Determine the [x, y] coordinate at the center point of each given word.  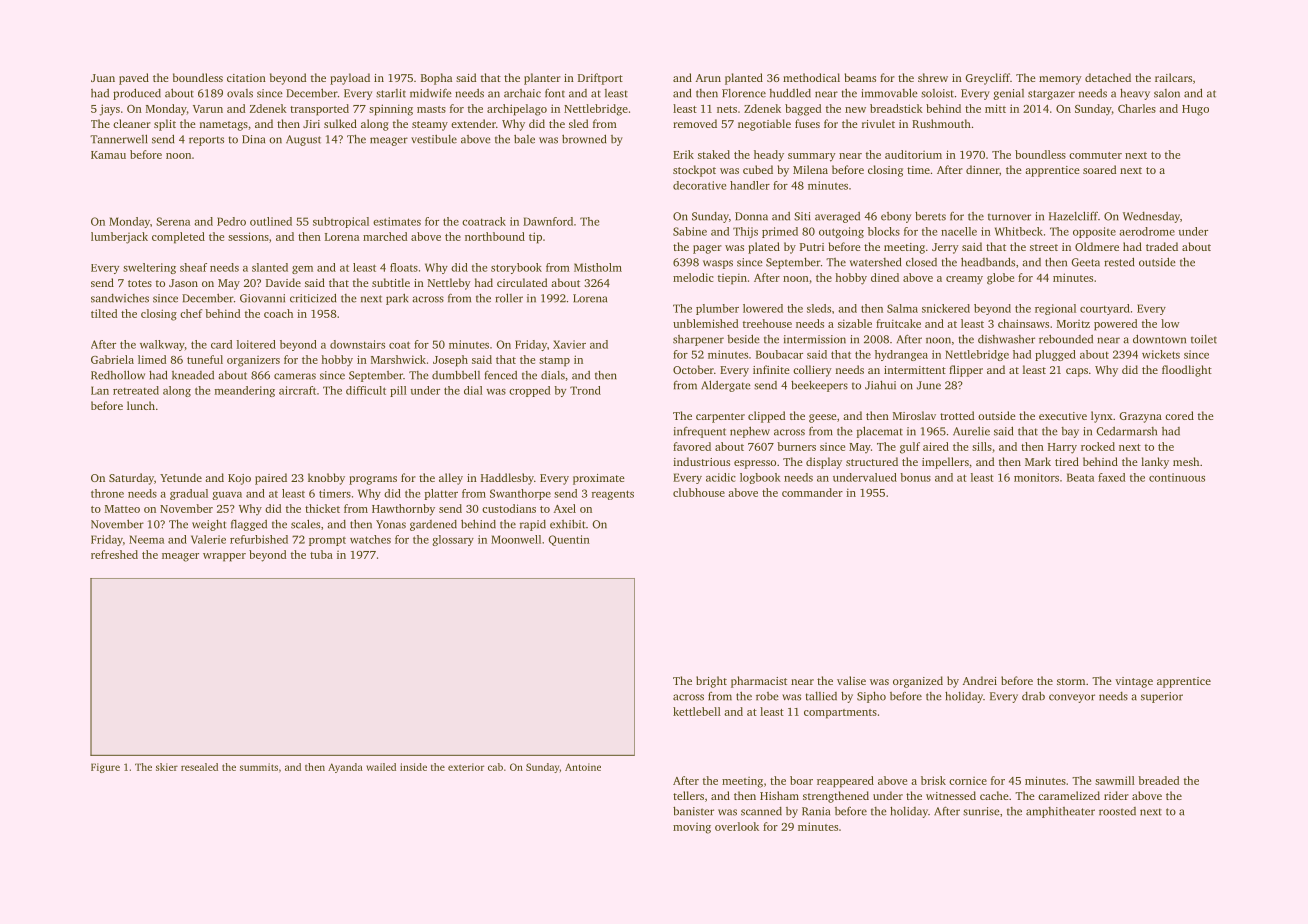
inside [413, 767]
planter [542, 79]
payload [350, 79]
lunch [141, 405]
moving [692, 828]
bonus [915, 477]
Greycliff [987, 79]
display [824, 463]
